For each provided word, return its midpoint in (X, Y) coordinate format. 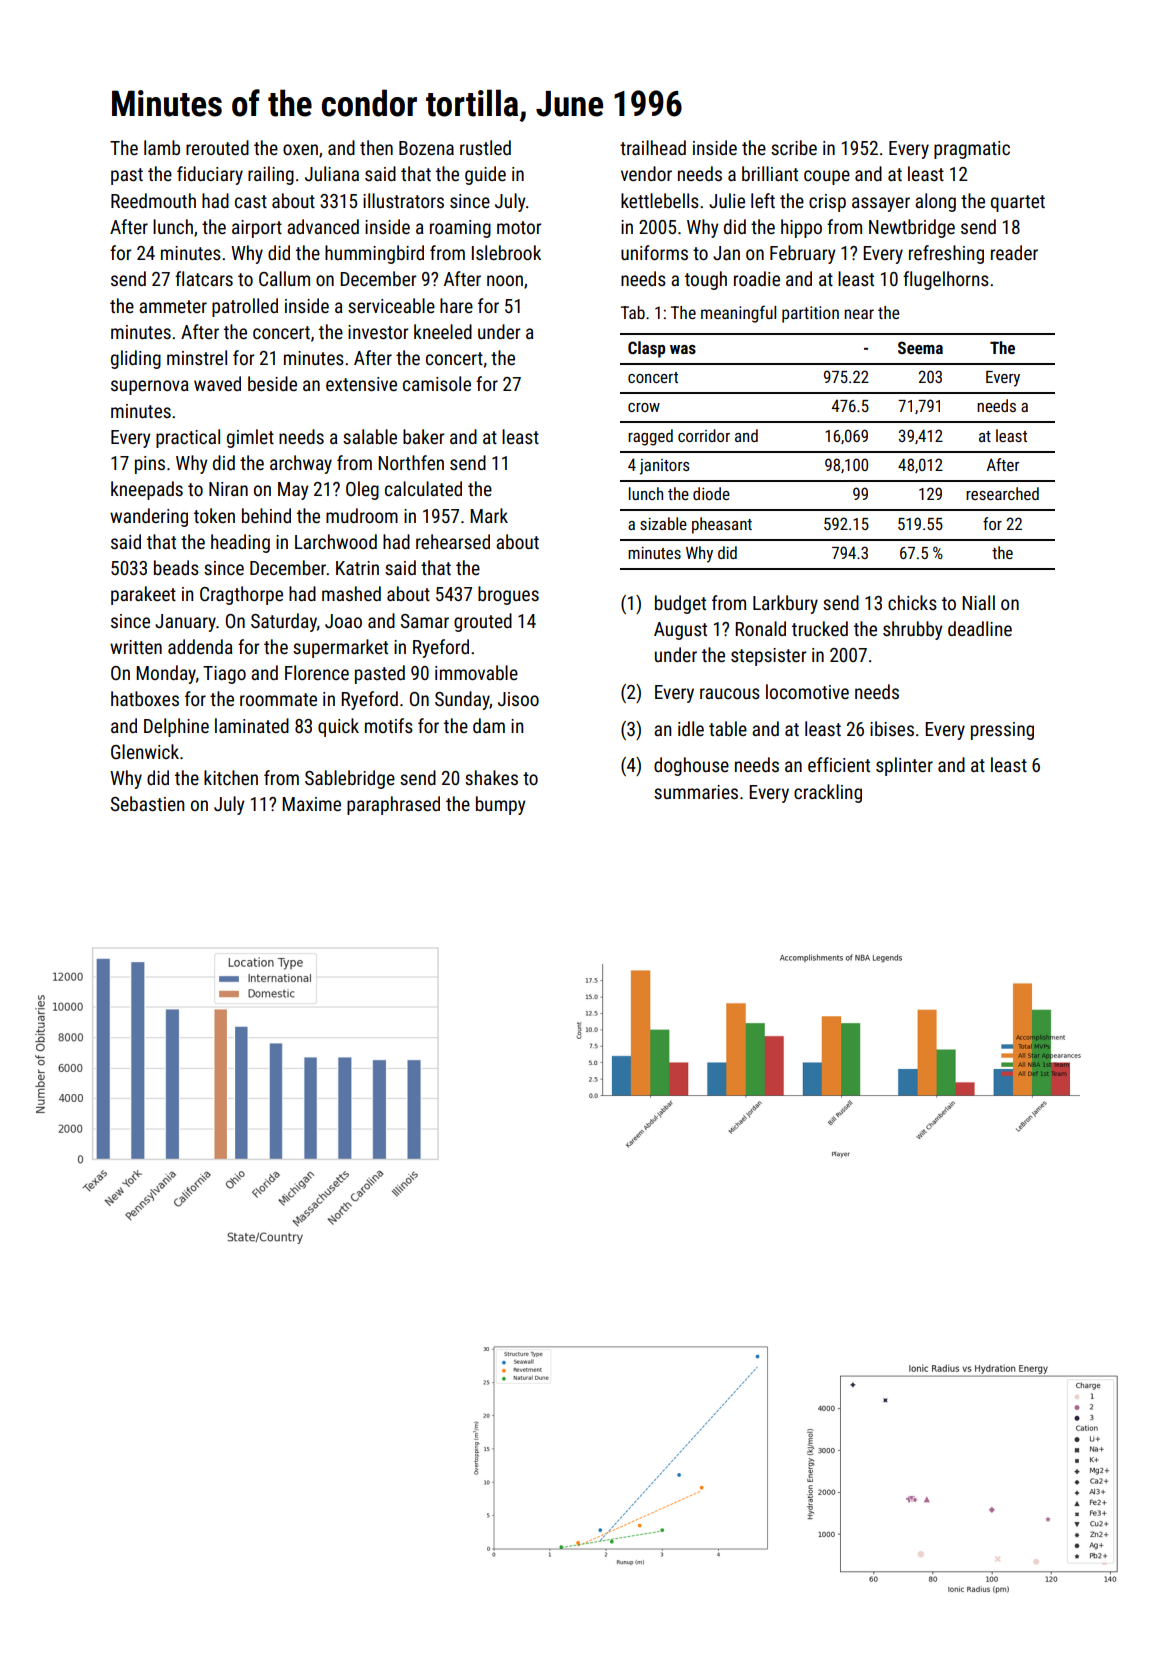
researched (1002, 493)
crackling (828, 793)
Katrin (357, 568)
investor (378, 332)
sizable (663, 523)
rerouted (217, 147)
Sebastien (147, 803)
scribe (794, 147)
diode (711, 493)
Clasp (646, 349)
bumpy (500, 805)
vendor (646, 173)
